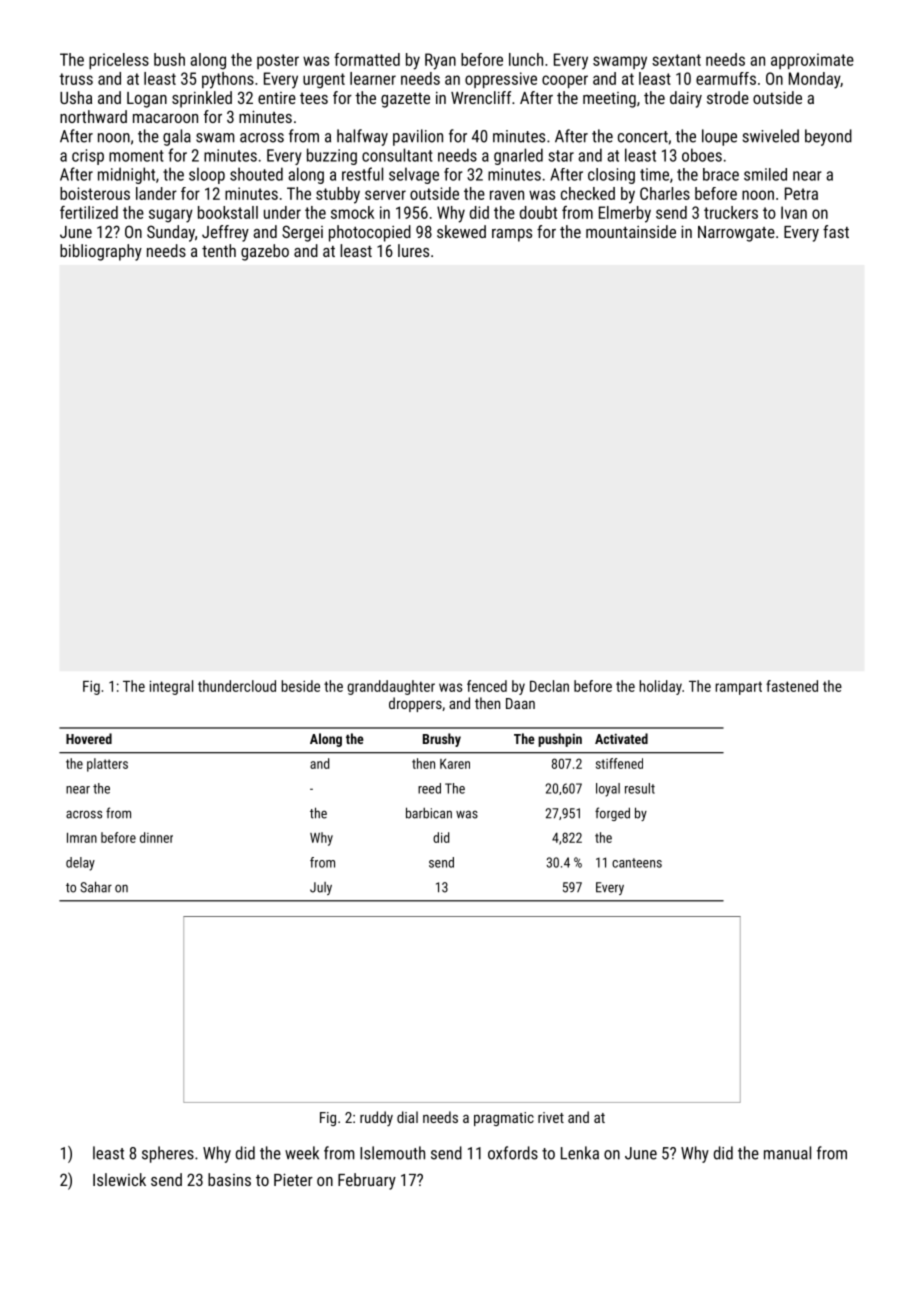 The width and height of the screenshot is (924, 1308). What do you see at coordinates (726, 78) in the screenshot?
I see `earmuffs` at bounding box center [726, 78].
